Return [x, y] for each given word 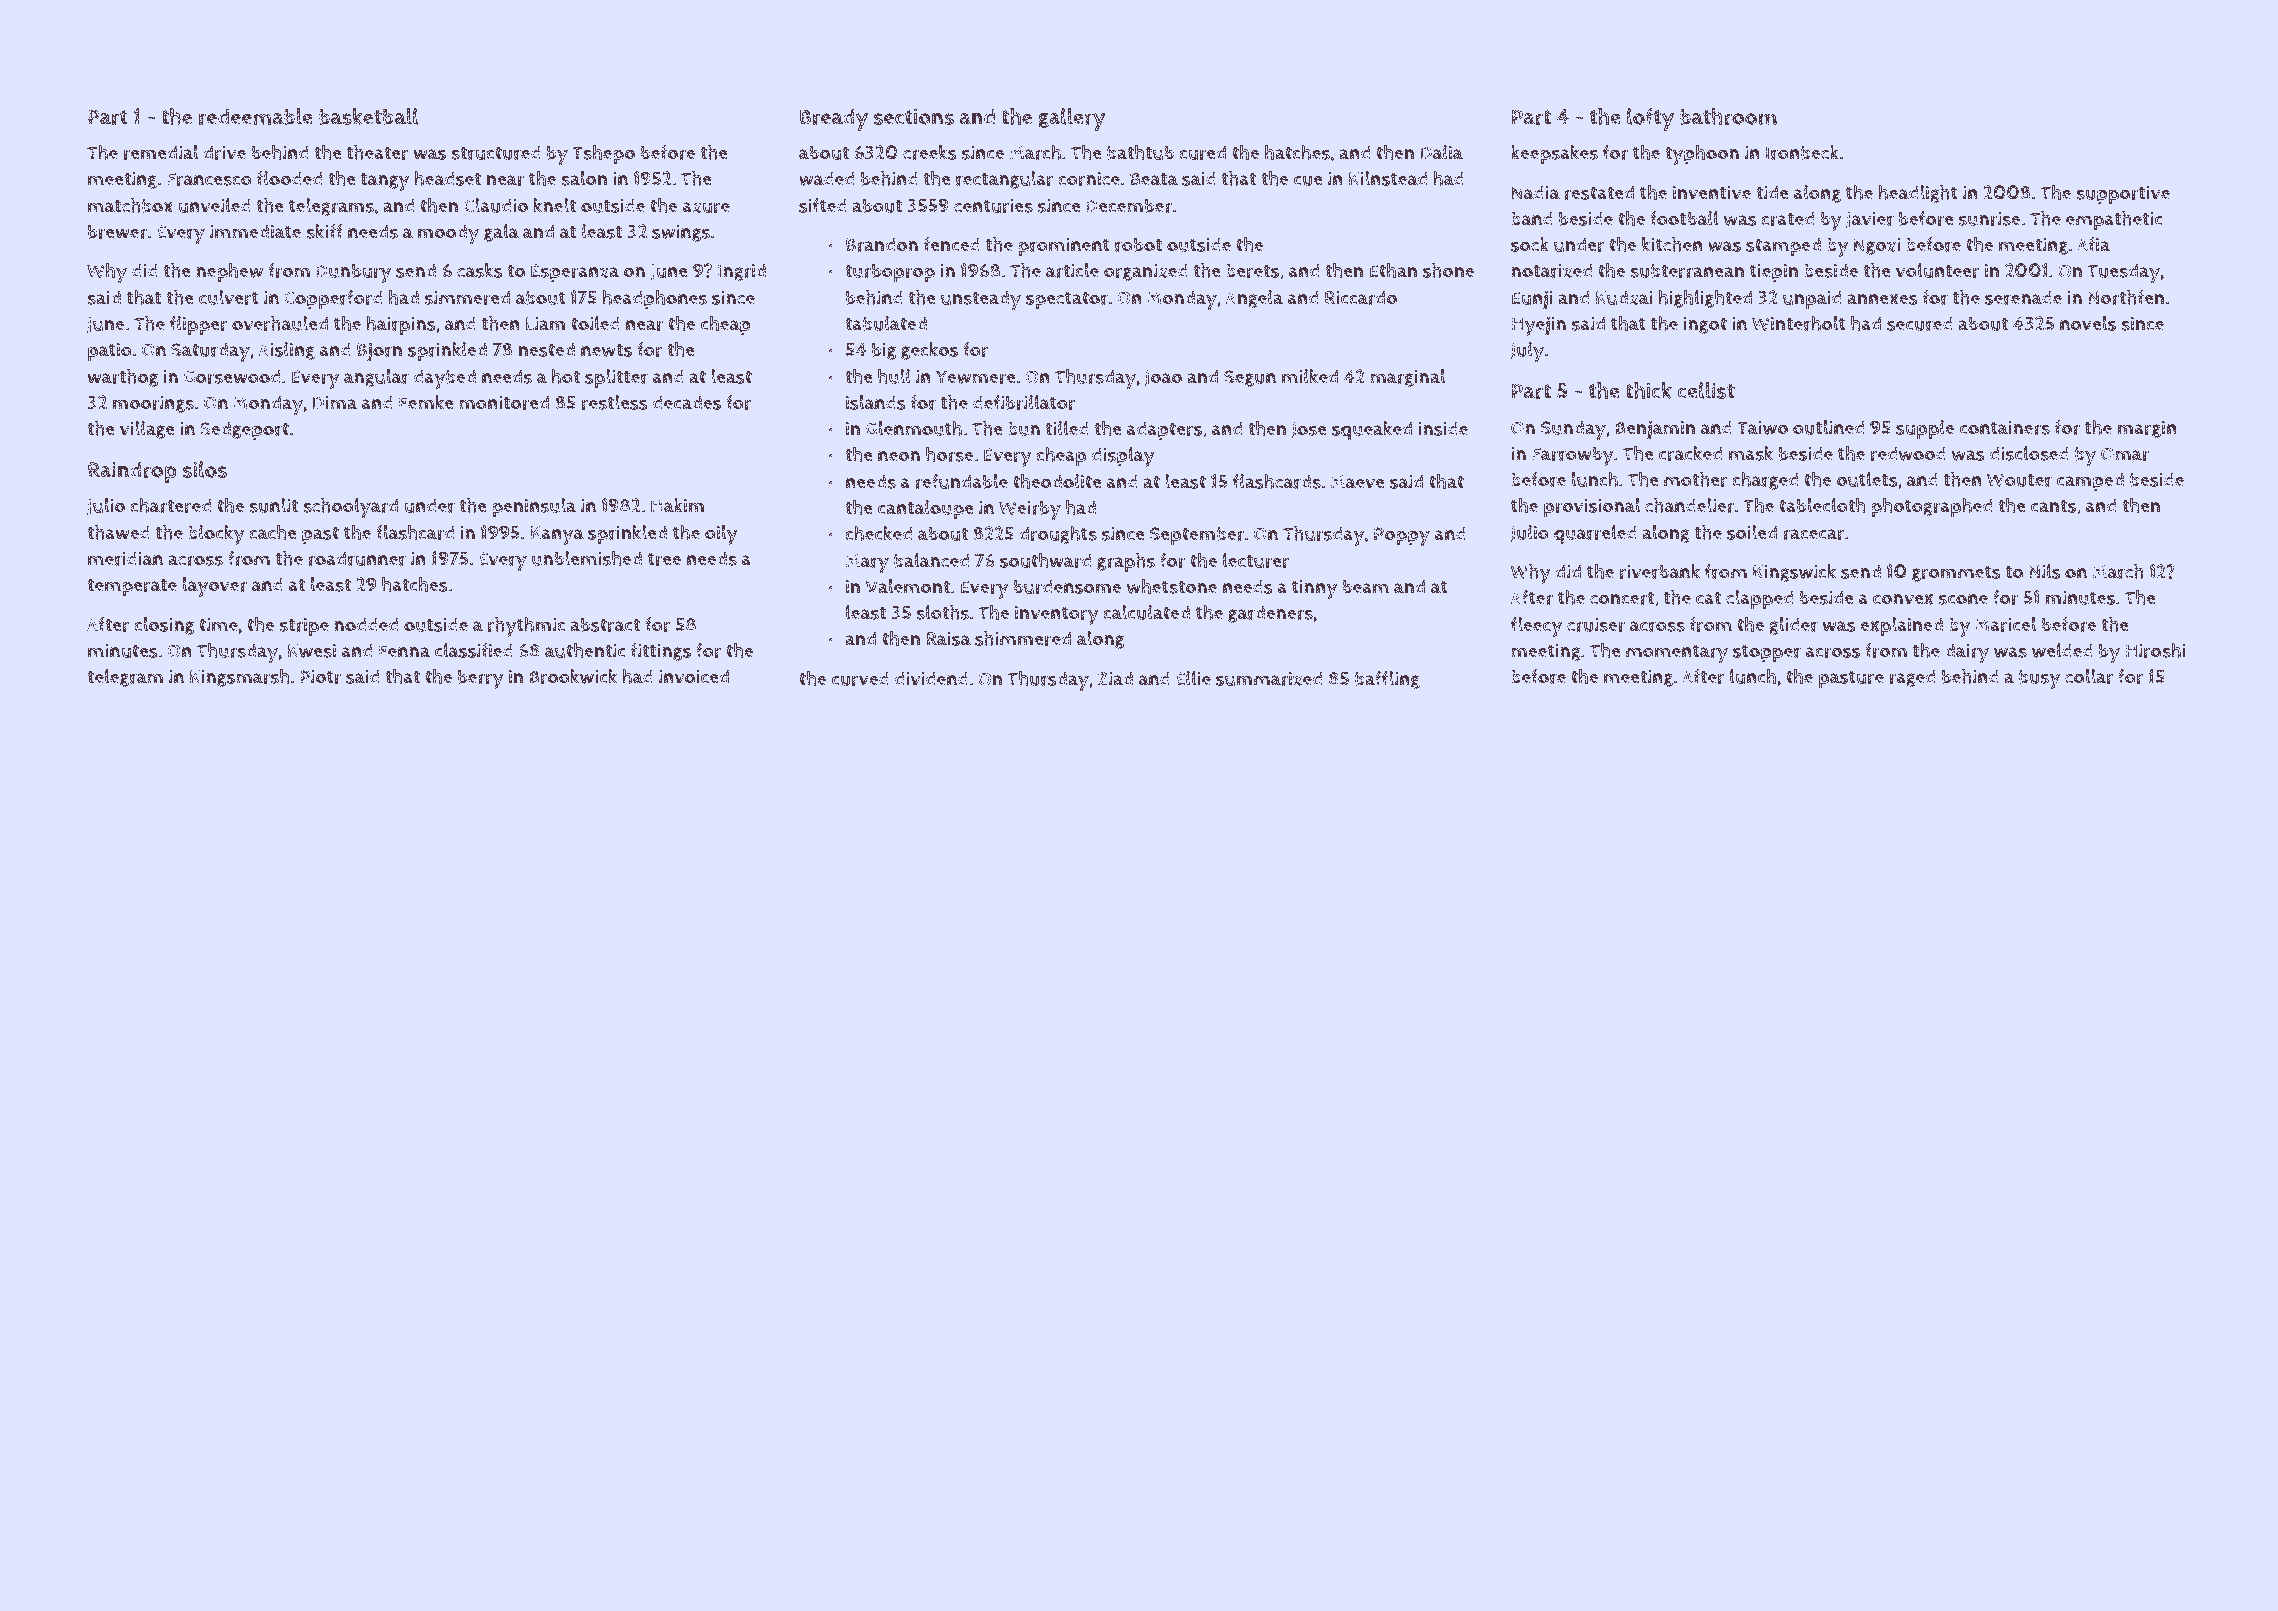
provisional [1592, 508]
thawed [118, 532]
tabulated [886, 323]
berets [1252, 271]
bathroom [1728, 116]
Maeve [1358, 482]
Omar [2125, 454]
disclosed [2029, 453]
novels [2088, 323]
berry [481, 679]
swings [681, 233]
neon [899, 456]
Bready [834, 119]
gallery [1072, 119]
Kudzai [1624, 297]
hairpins [401, 325]
